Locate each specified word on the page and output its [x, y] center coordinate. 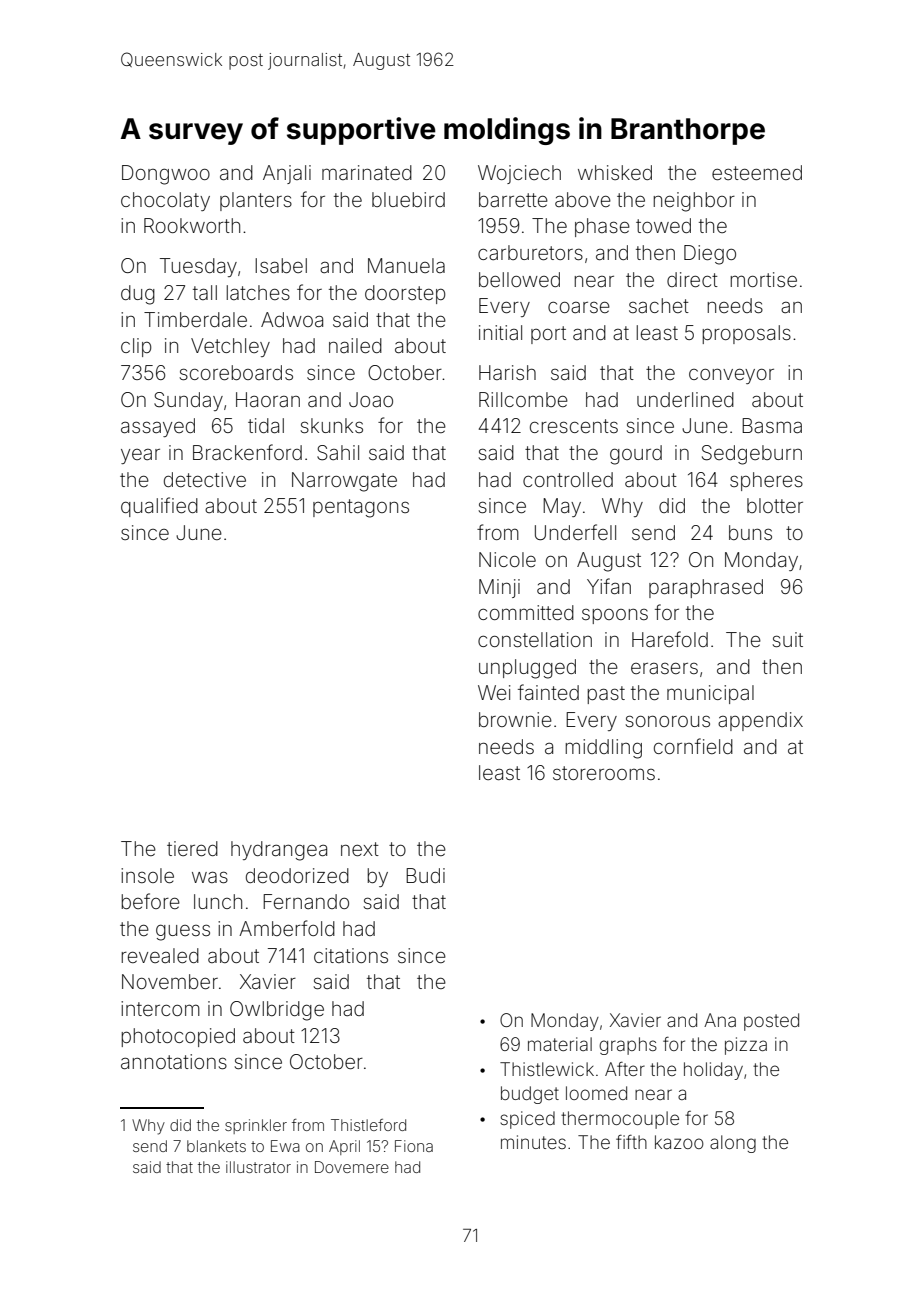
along [733, 1144]
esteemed [757, 172]
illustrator [258, 1167]
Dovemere [352, 1167]
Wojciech [519, 174]
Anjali [287, 174]
